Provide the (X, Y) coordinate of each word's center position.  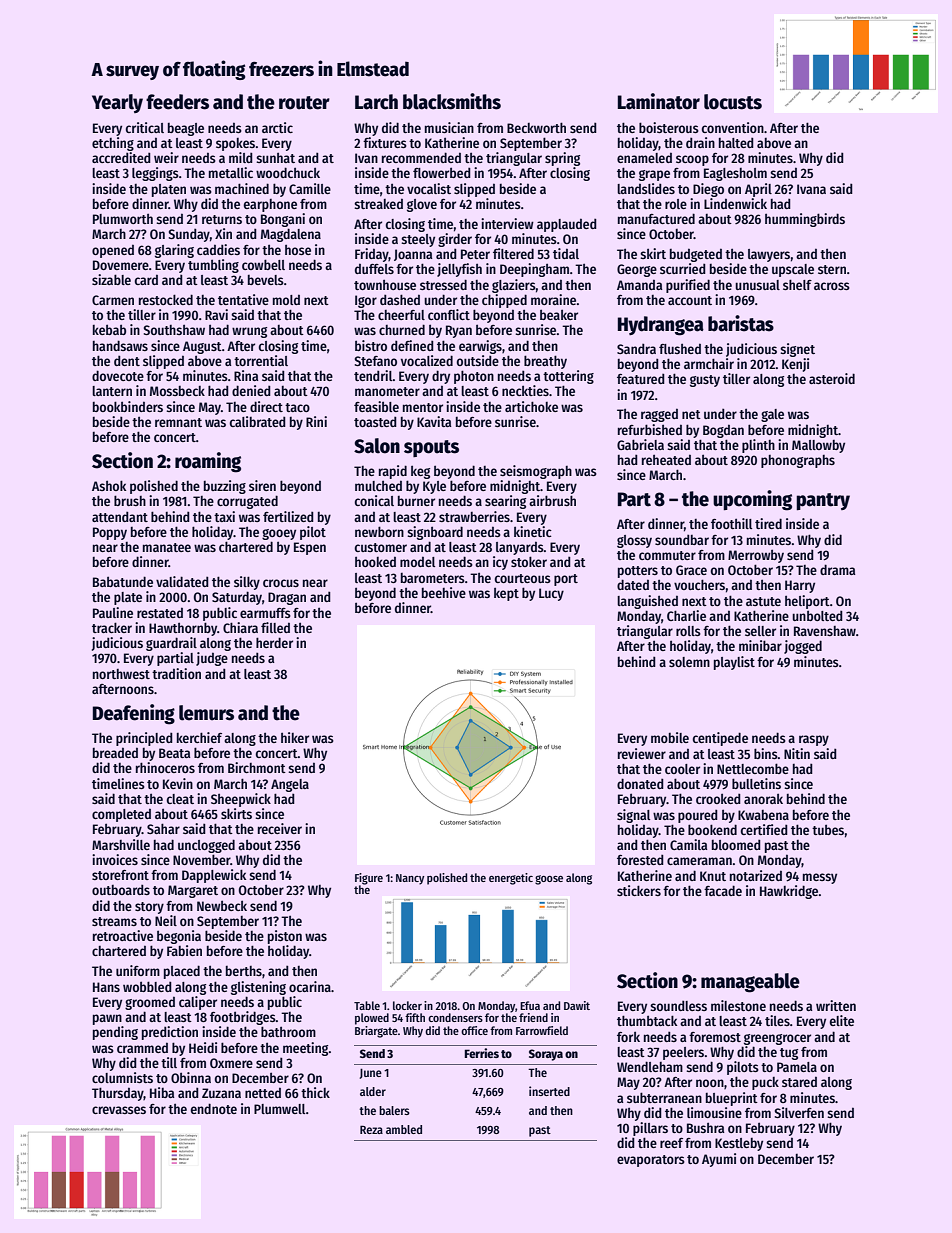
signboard (435, 533)
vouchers (699, 584)
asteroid (832, 378)
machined (242, 188)
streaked (378, 203)
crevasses (119, 1110)
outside (478, 360)
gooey (279, 534)
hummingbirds (805, 220)
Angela (290, 785)
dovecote (118, 375)
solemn (689, 662)
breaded (115, 752)
